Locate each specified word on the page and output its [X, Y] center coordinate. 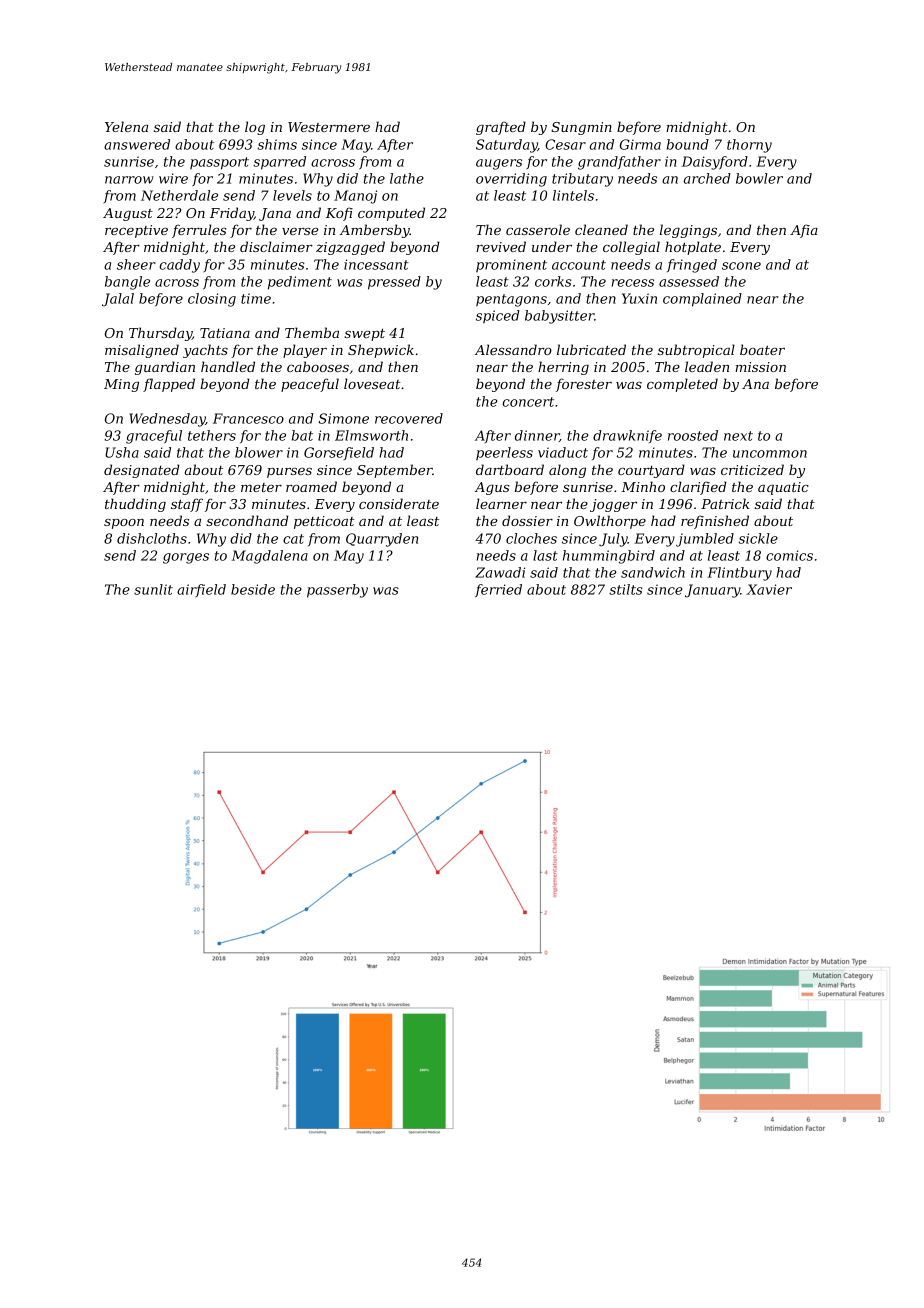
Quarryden [382, 540]
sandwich [653, 572]
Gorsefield [339, 453]
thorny [749, 146]
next [738, 436]
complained [702, 300]
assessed [689, 281]
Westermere [329, 127]
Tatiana [225, 333]
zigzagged [350, 248]
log [255, 128]
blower [259, 452]
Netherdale [179, 195]
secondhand [247, 520]
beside [253, 589]
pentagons [511, 300]
